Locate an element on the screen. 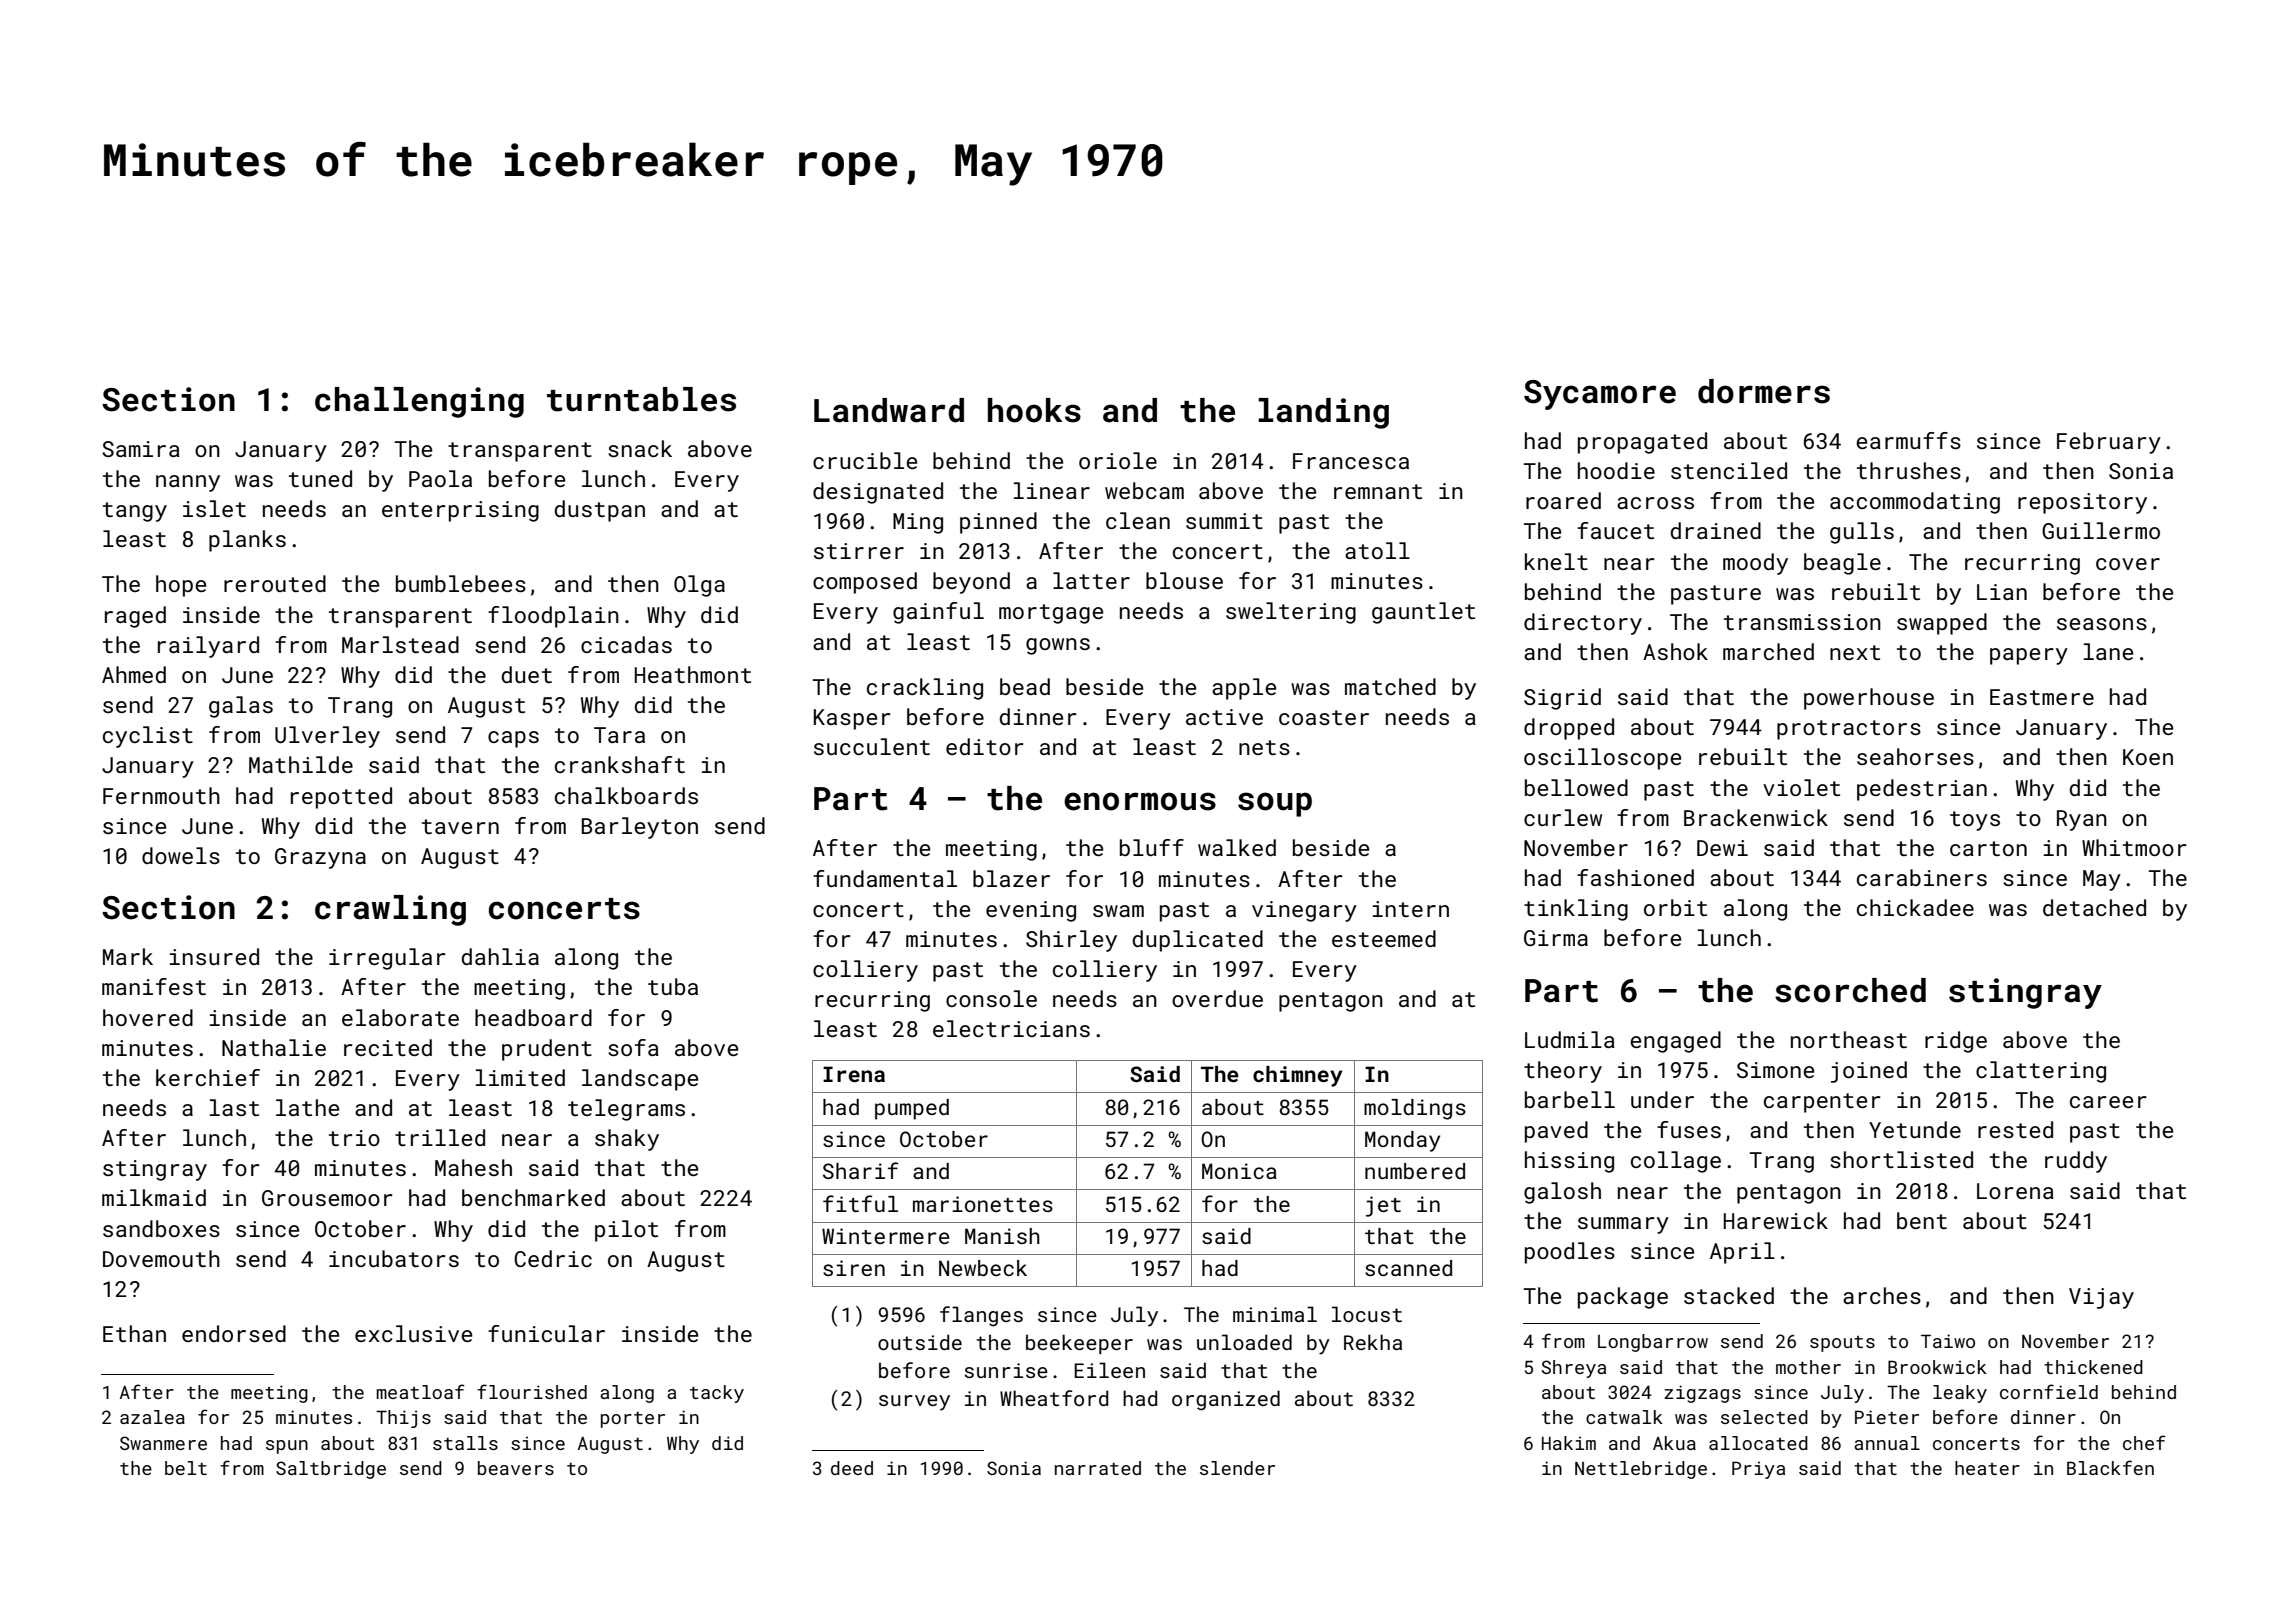  Harewick is located at coordinates (1776, 1220).
